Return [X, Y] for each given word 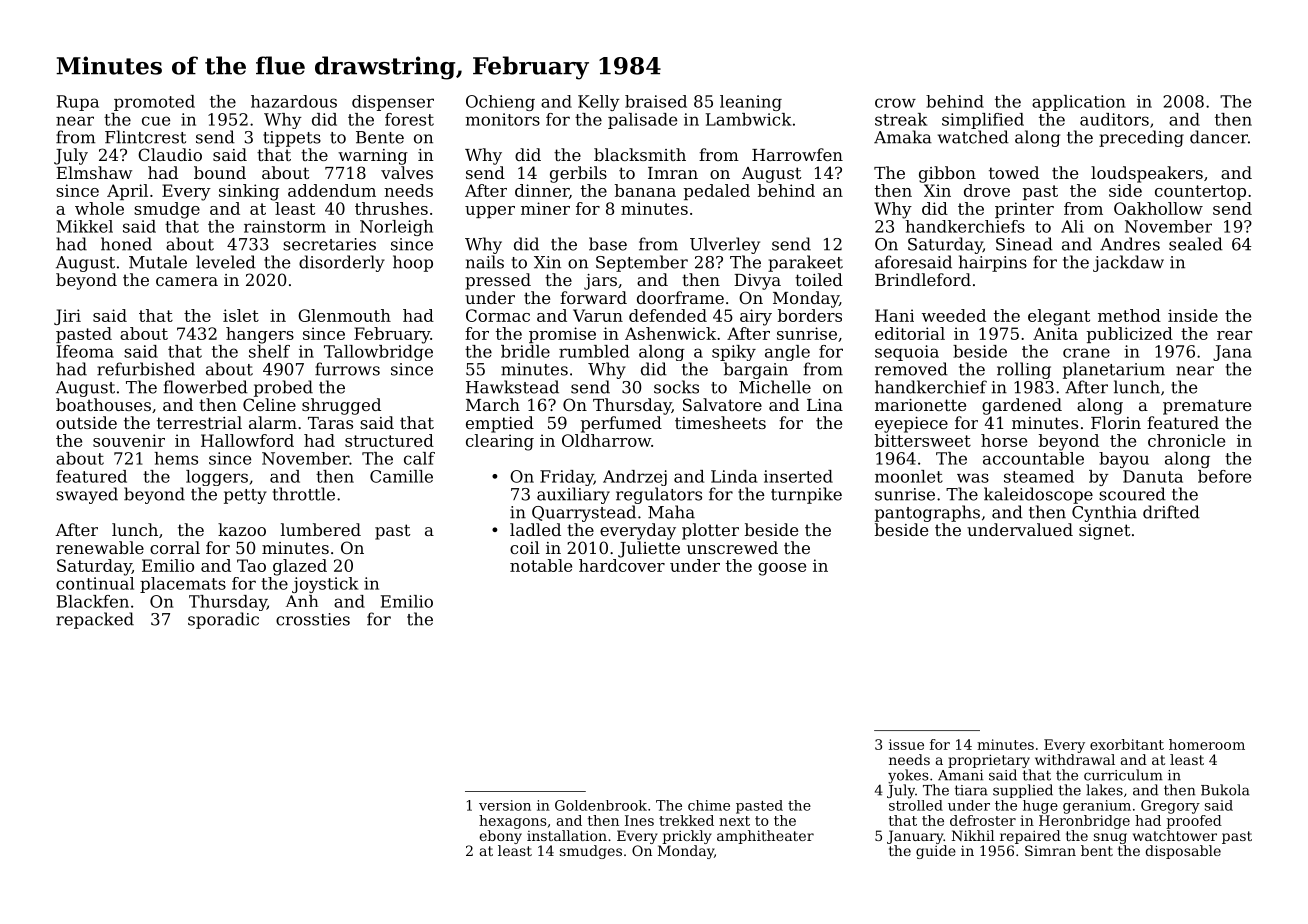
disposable [1183, 852]
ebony [500, 837]
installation [567, 835]
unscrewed [732, 547]
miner [545, 208]
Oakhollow [1158, 208]
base [608, 244]
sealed [1196, 244]
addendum [332, 190]
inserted [798, 476]
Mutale [158, 262]
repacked [95, 620]
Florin [1116, 422]
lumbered [321, 529]
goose [782, 569]
